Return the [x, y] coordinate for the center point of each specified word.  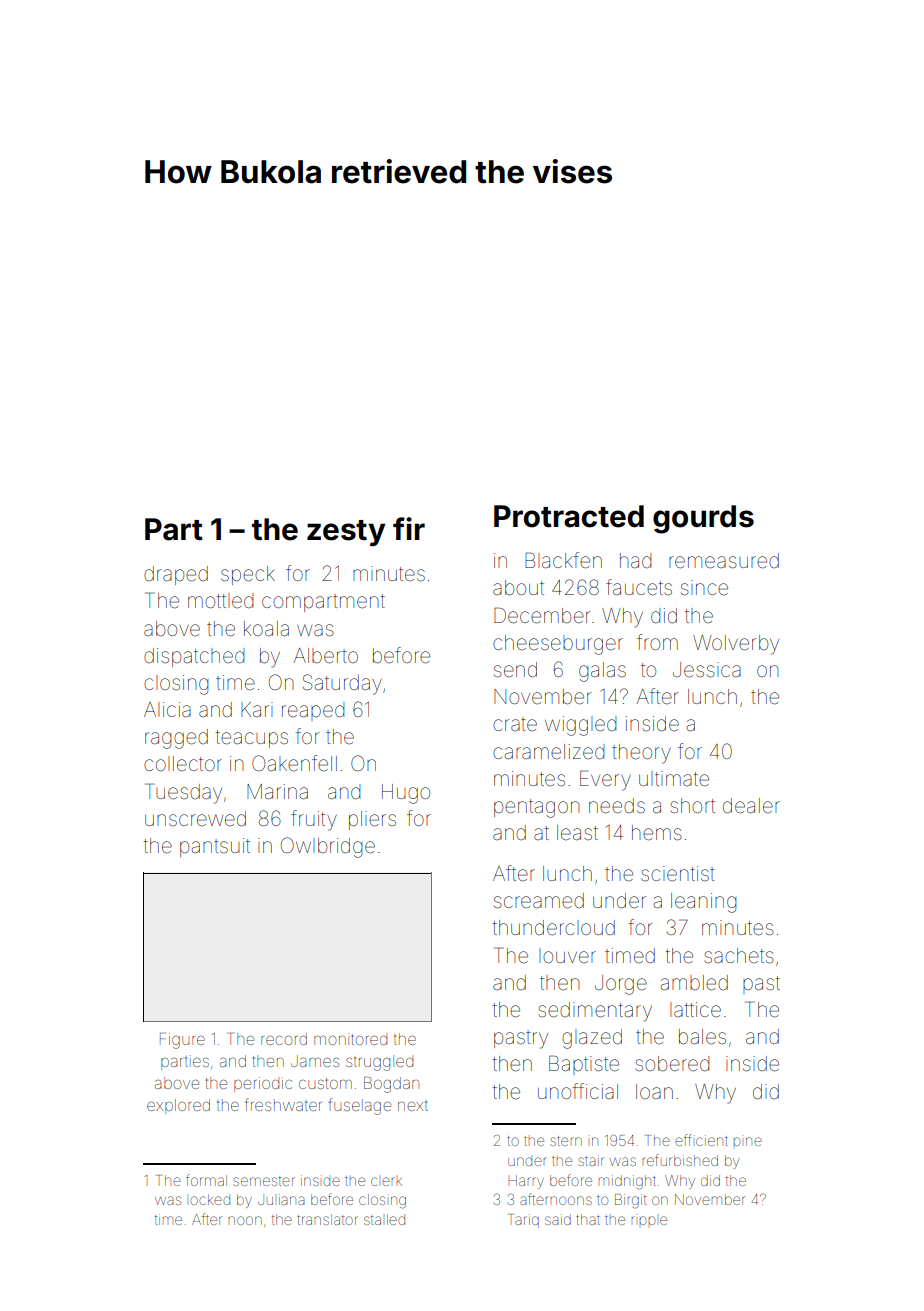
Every [605, 780]
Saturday [342, 684]
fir [409, 528]
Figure [182, 1041]
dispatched [194, 657]
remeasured [724, 561]
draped [176, 575]
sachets [739, 955]
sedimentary [595, 1012]
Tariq [523, 1221]
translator [327, 1219]
